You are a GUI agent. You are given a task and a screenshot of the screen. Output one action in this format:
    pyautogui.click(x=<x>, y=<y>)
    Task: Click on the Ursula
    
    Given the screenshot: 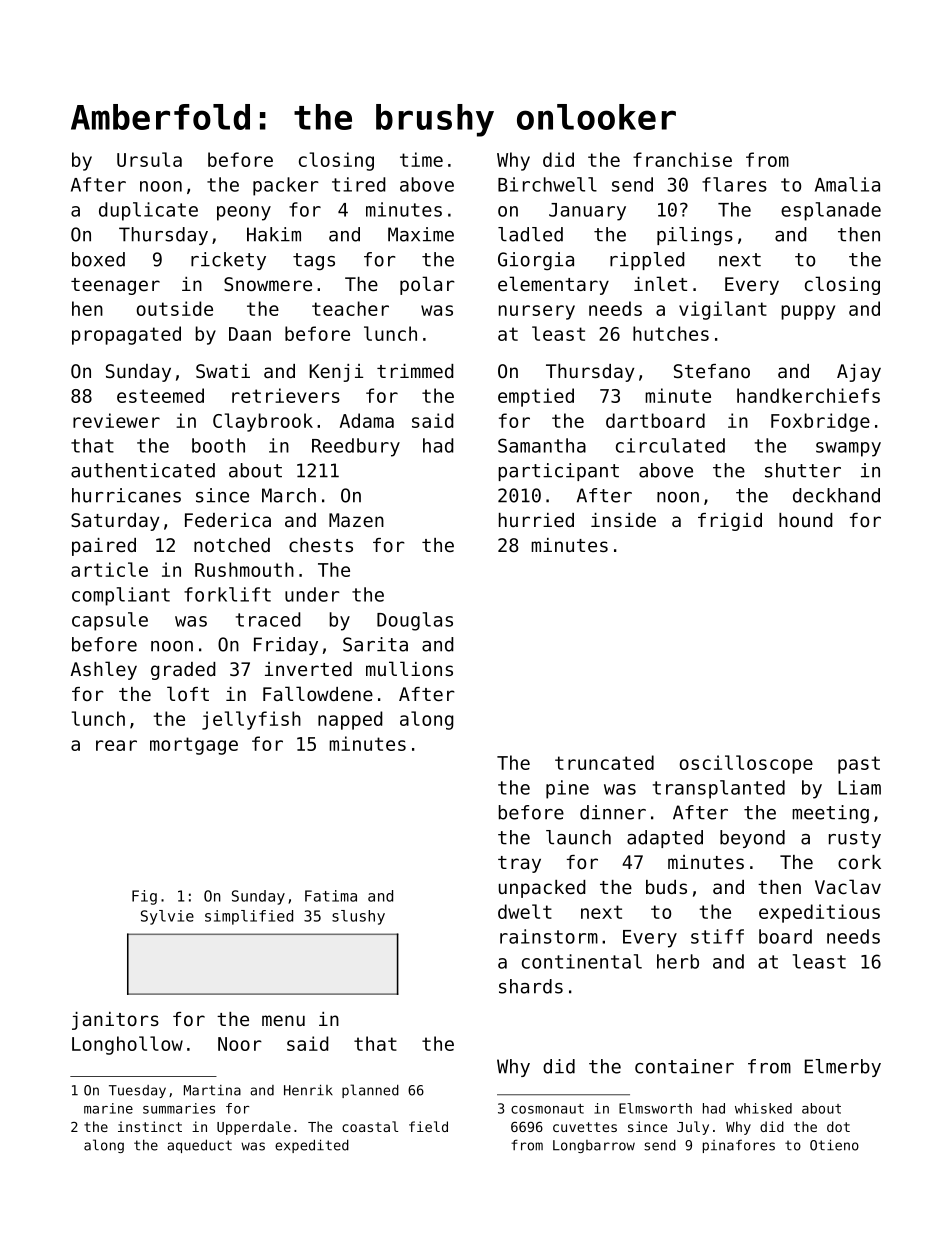 What is the action you would take?
    pyautogui.click(x=149, y=159)
